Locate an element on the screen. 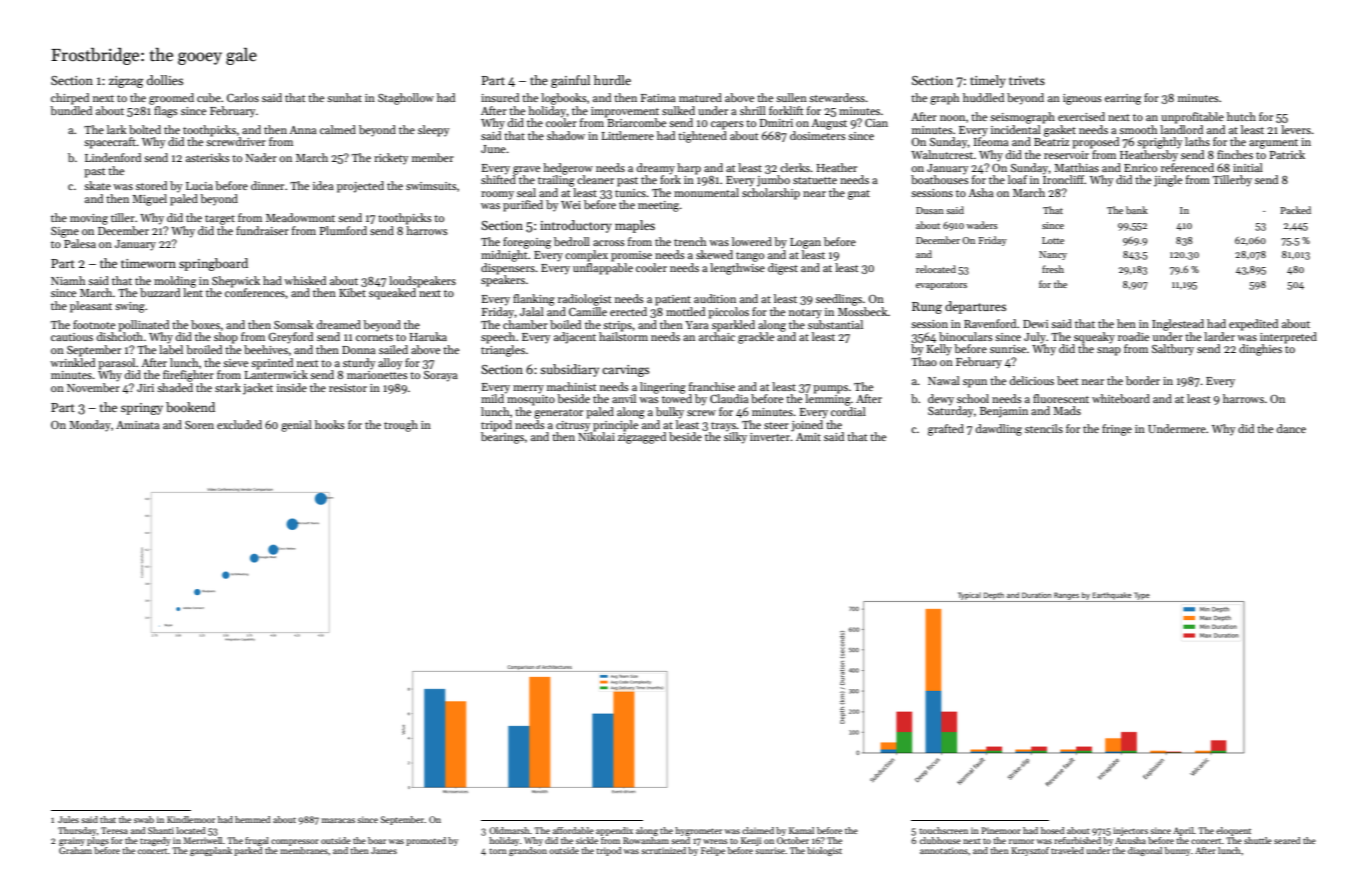 This screenshot has width=1372, height=887. Graham is located at coordinates (75, 850).
